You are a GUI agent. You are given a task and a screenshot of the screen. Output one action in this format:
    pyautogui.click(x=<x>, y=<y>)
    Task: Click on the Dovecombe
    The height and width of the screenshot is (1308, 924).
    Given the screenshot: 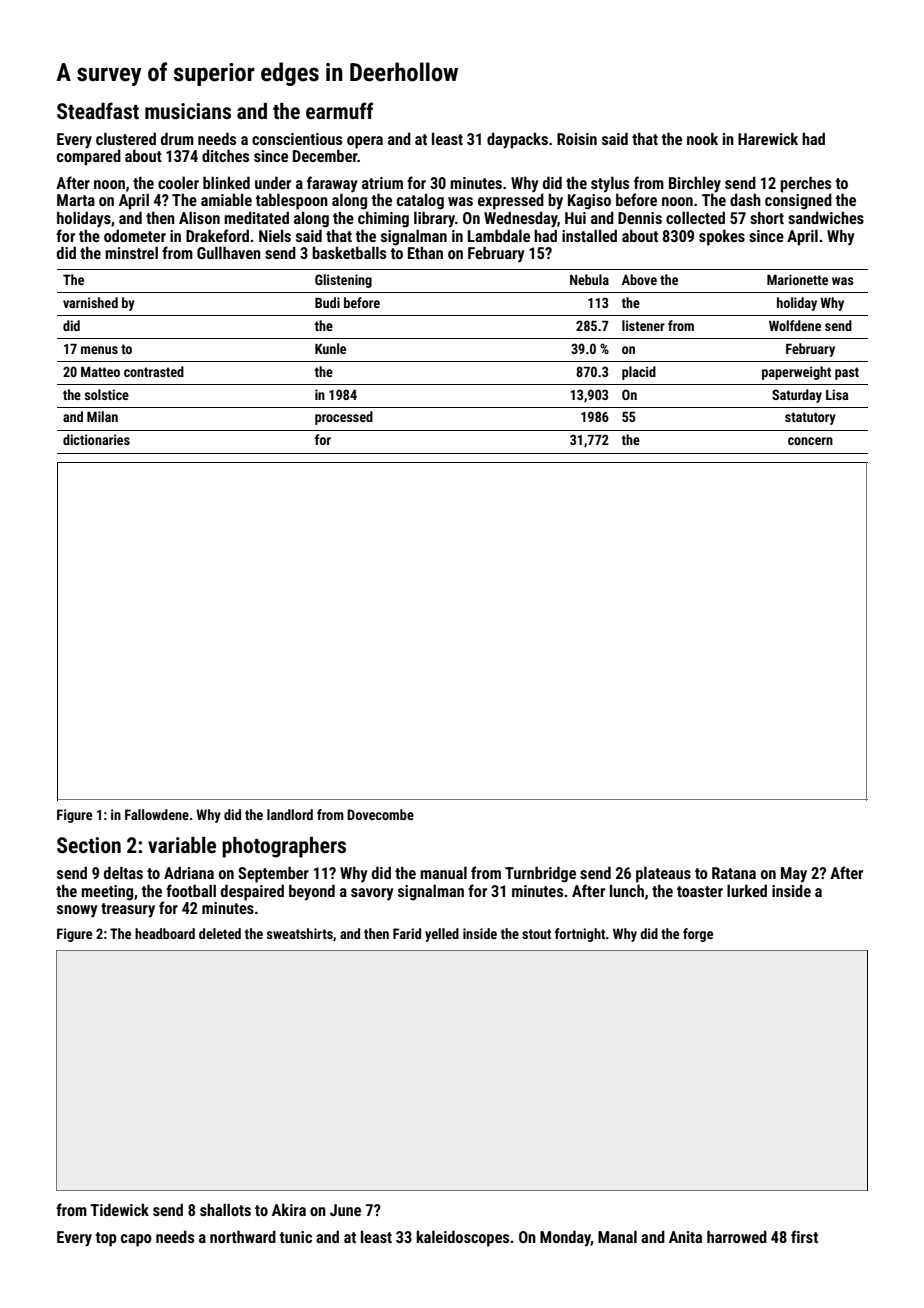 What is the action you would take?
    pyautogui.click(x=380, y=814)
